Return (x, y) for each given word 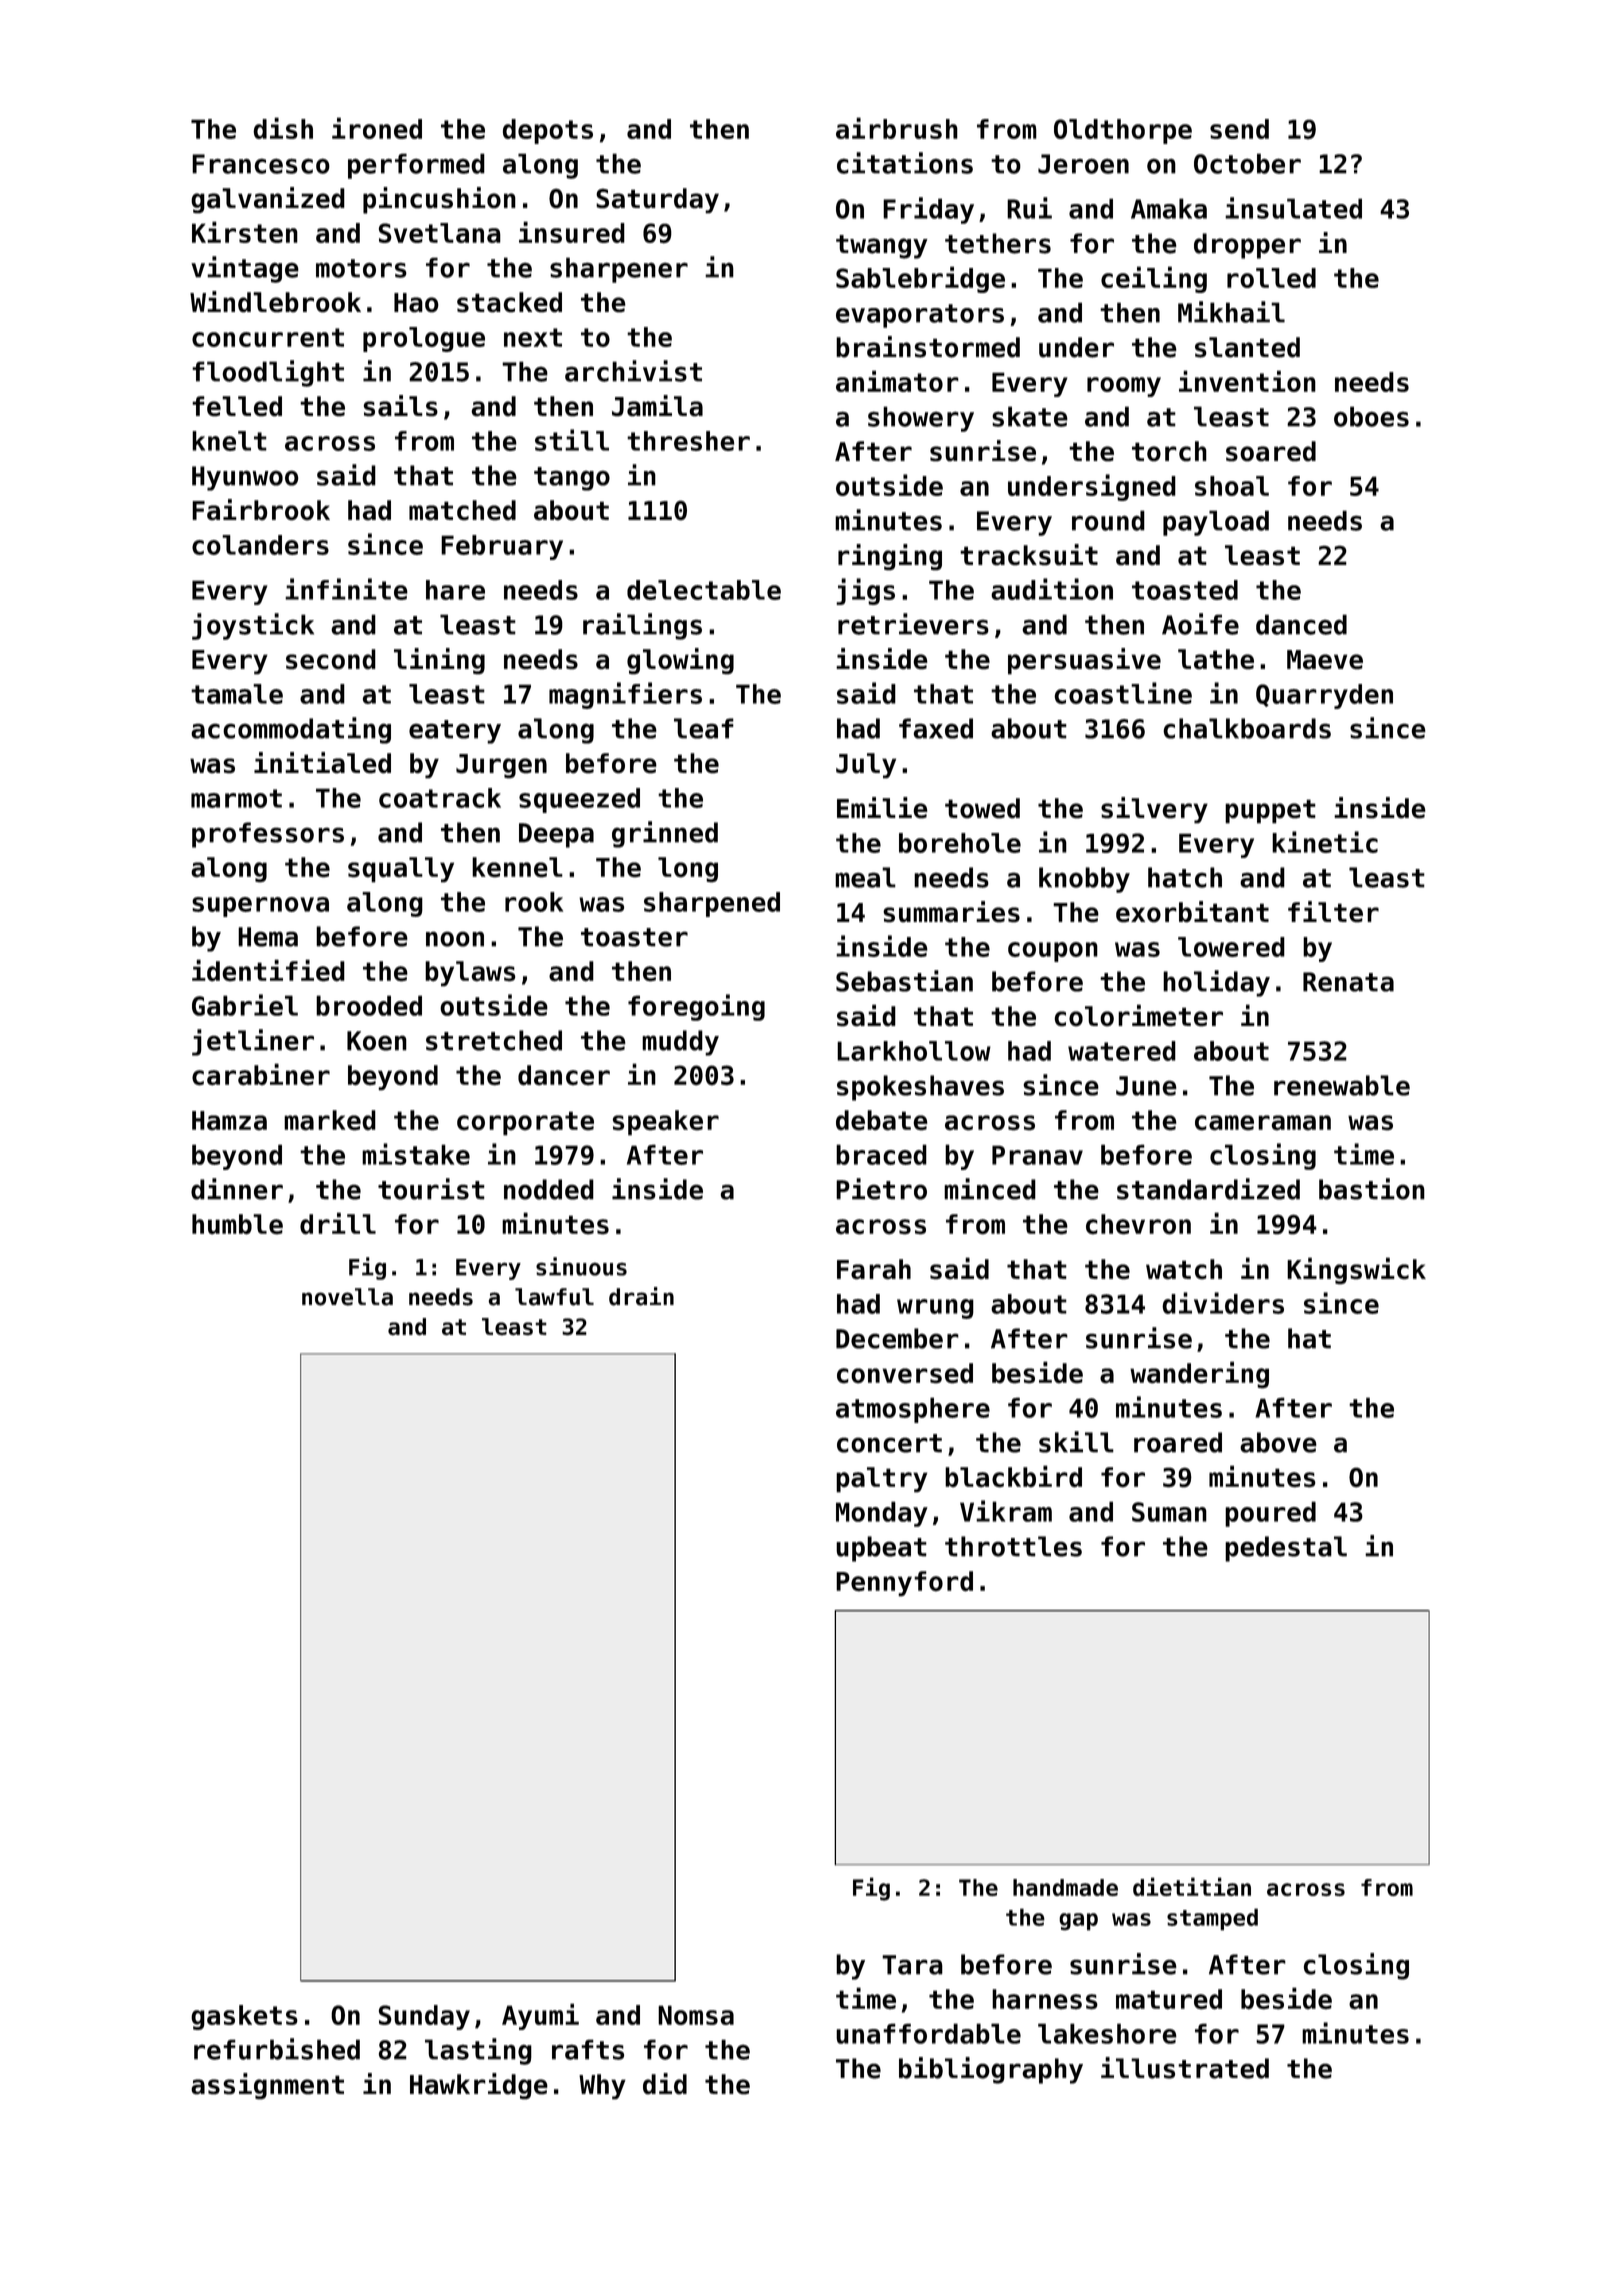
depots (547, 131)
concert (889, 1443)
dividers (1223, 1303)
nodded (549, 1189)
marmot (236, 798)
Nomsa (696, 2015)
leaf (704, 728)
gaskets (244, 2017)
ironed (377, 128)
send (1239, 129)
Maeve (1325, 660)
